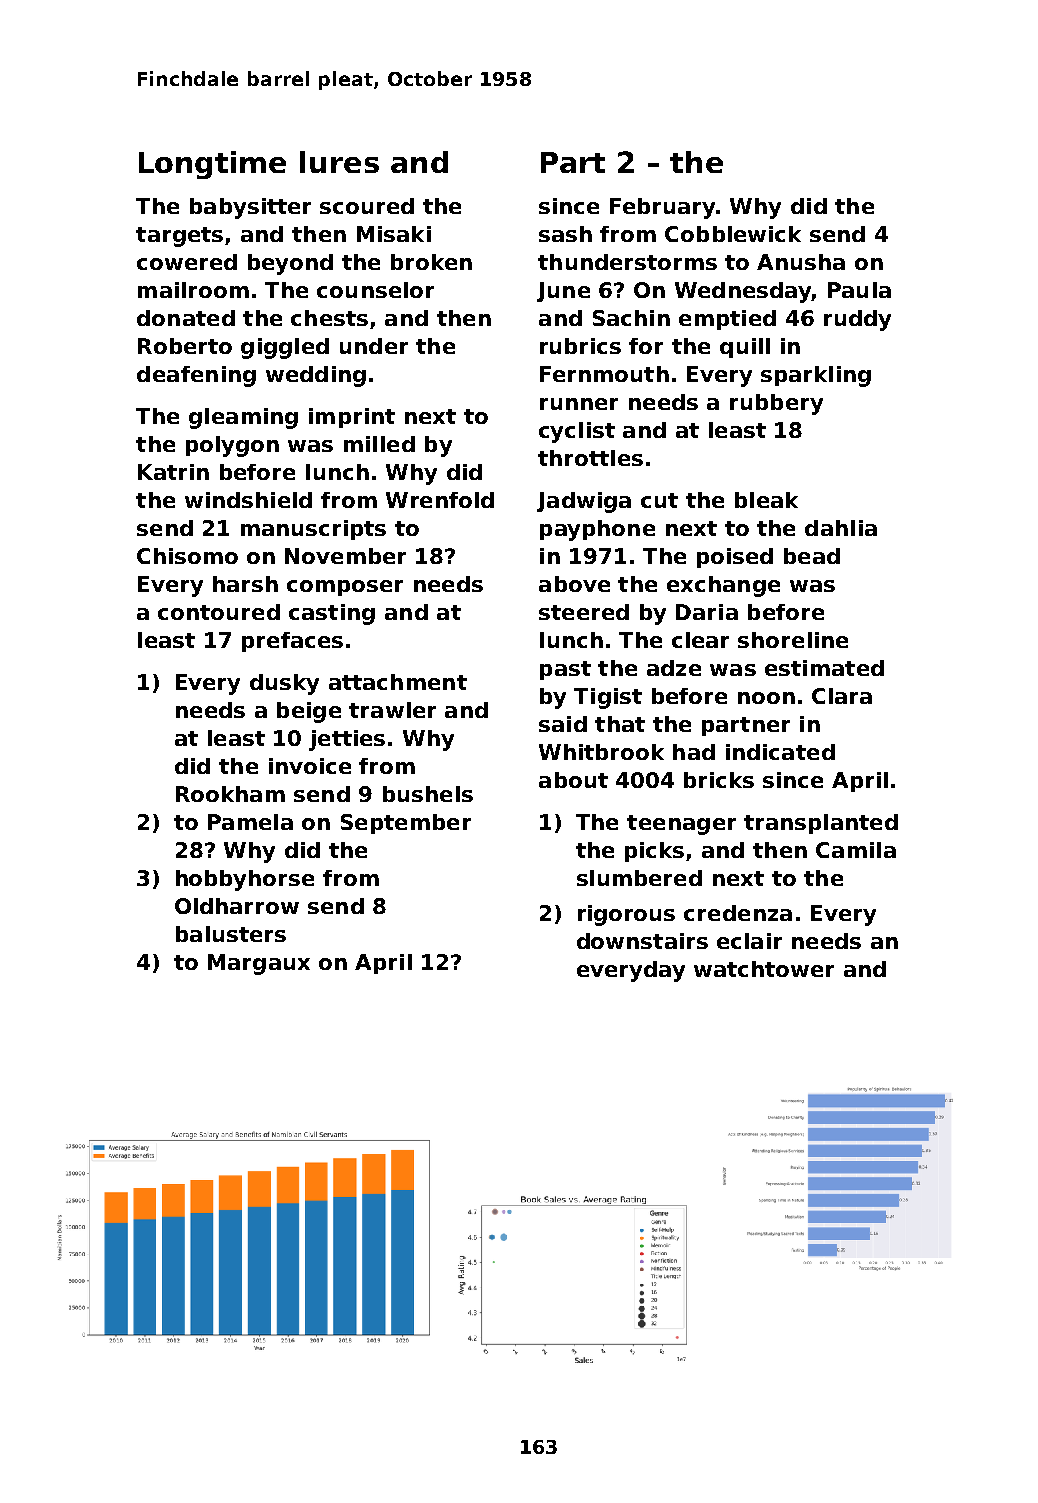 This document has height=1503, width=1038. Describe the element at coordinates (565, 234) in the document. I see `sash` at that location.
